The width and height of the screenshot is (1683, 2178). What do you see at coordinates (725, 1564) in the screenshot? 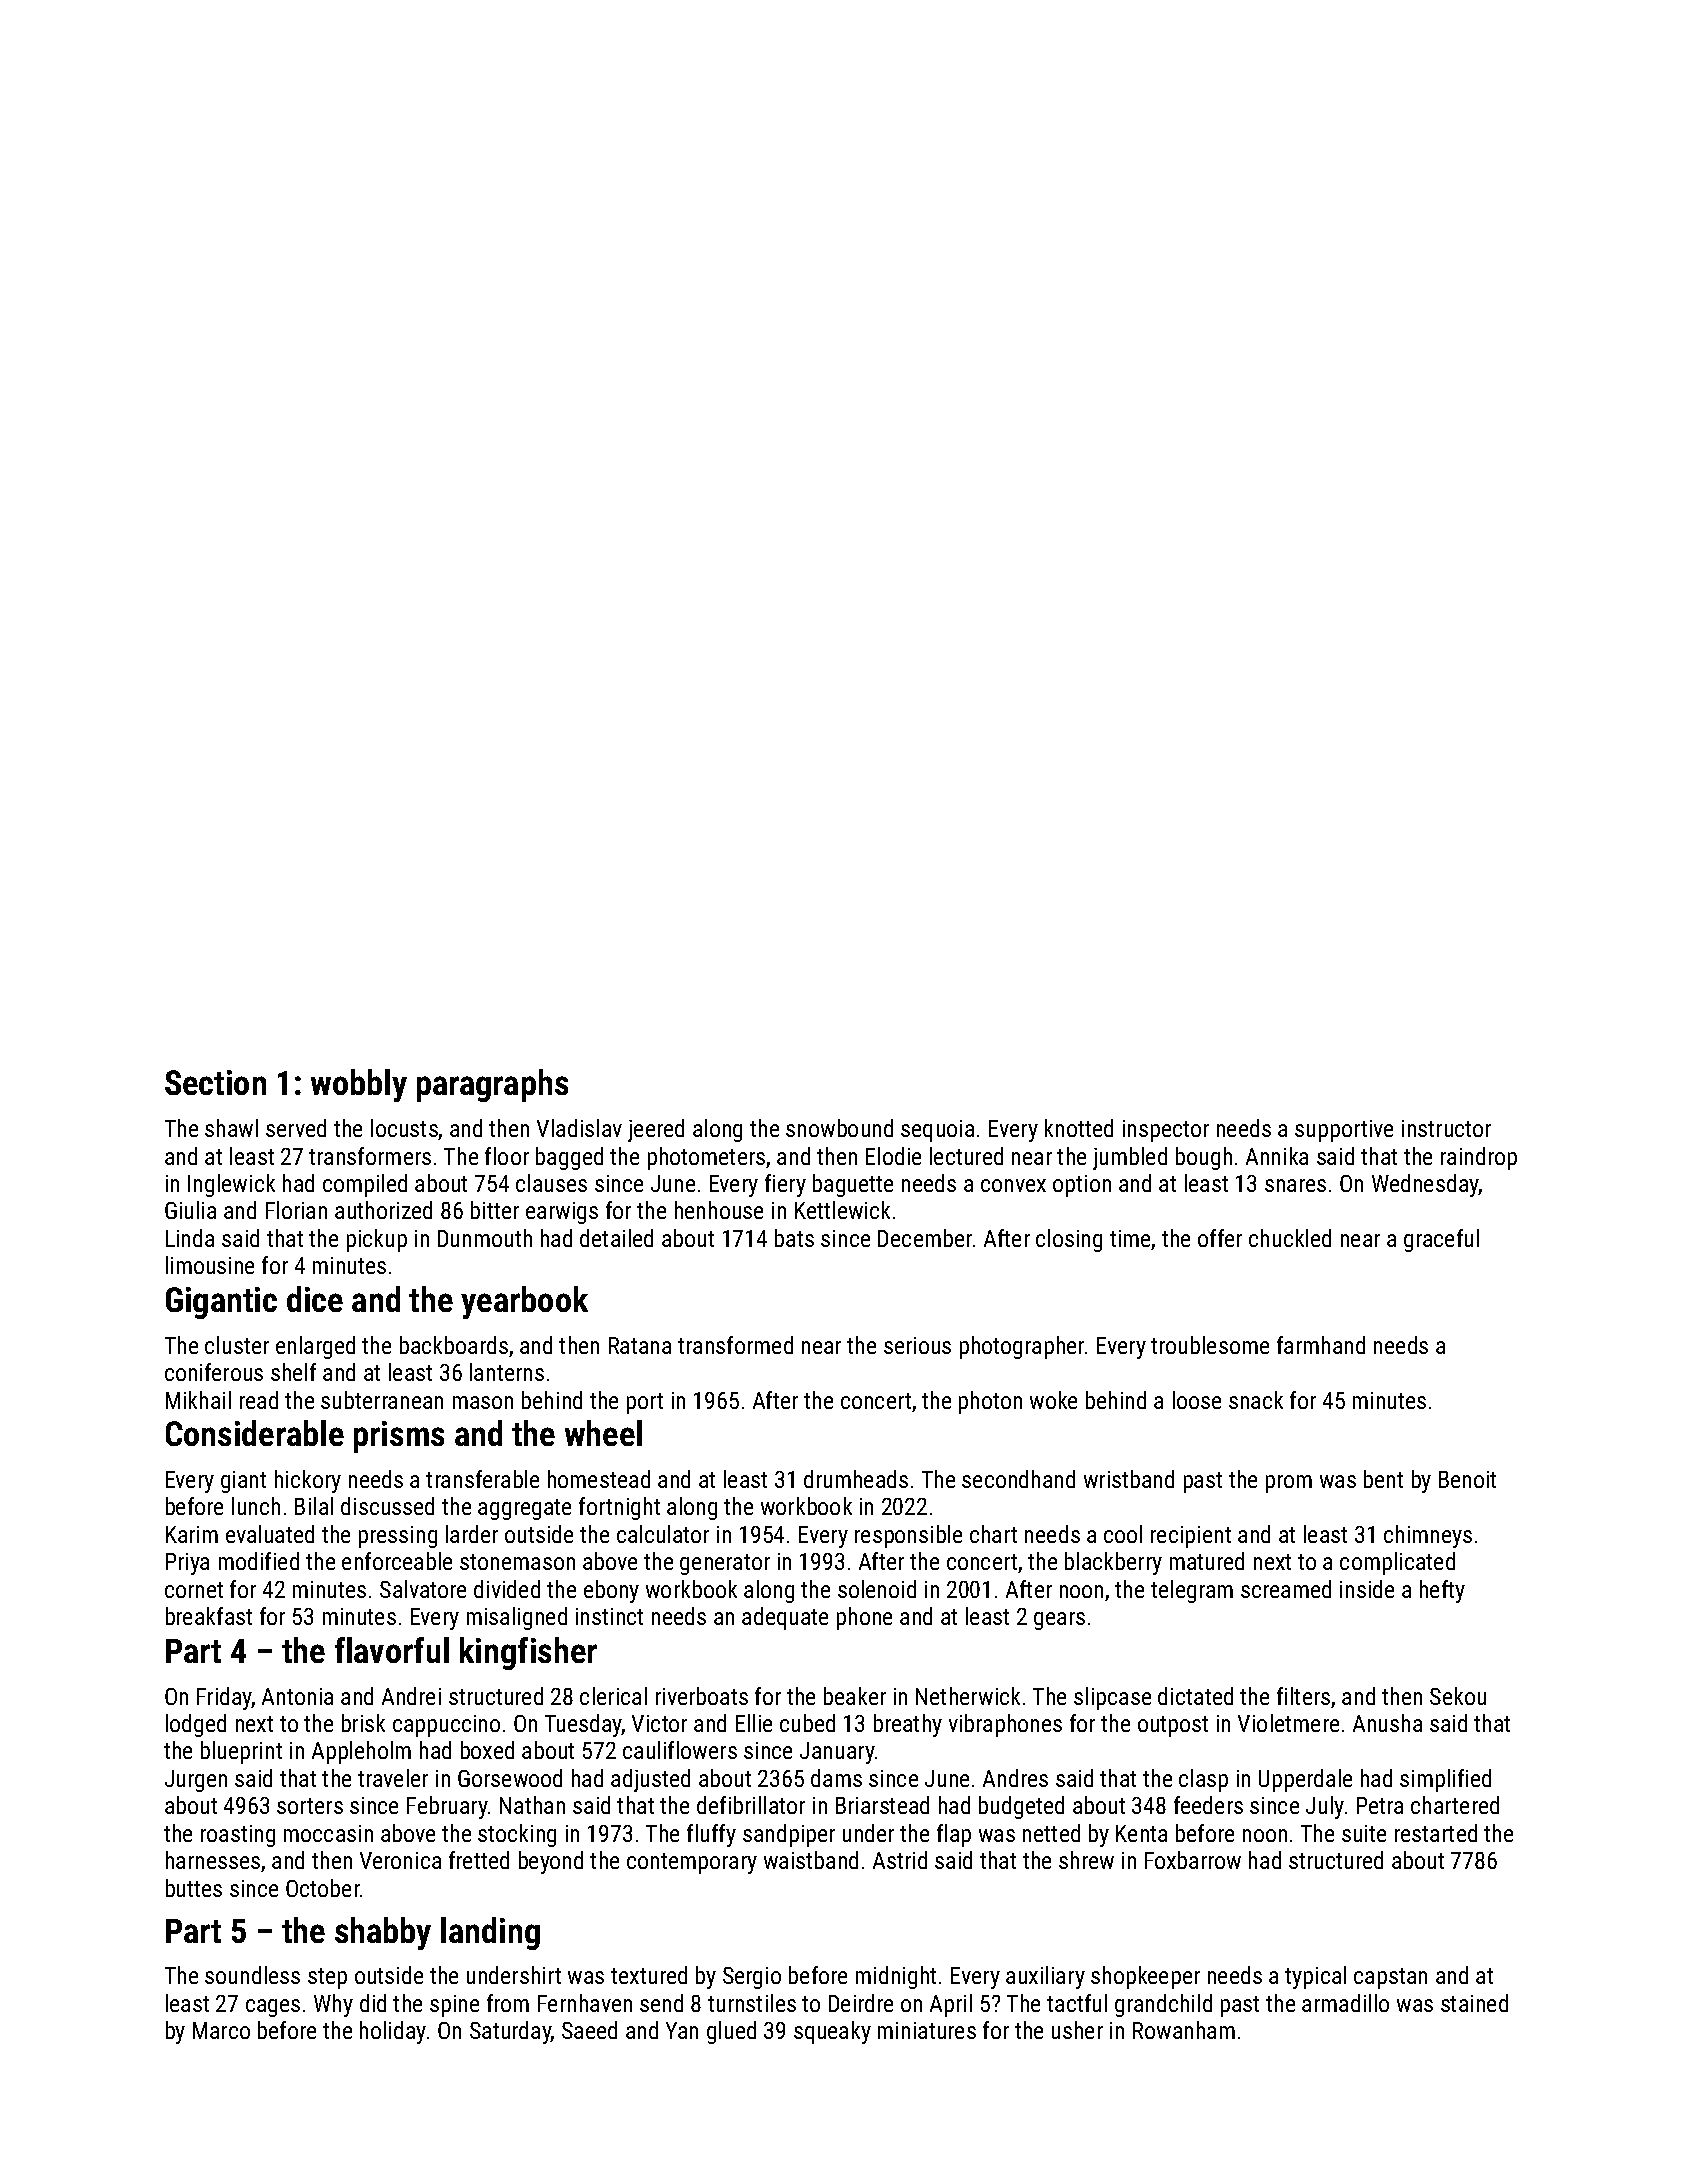
I see `generator` at bounding box center [725, 1564].
